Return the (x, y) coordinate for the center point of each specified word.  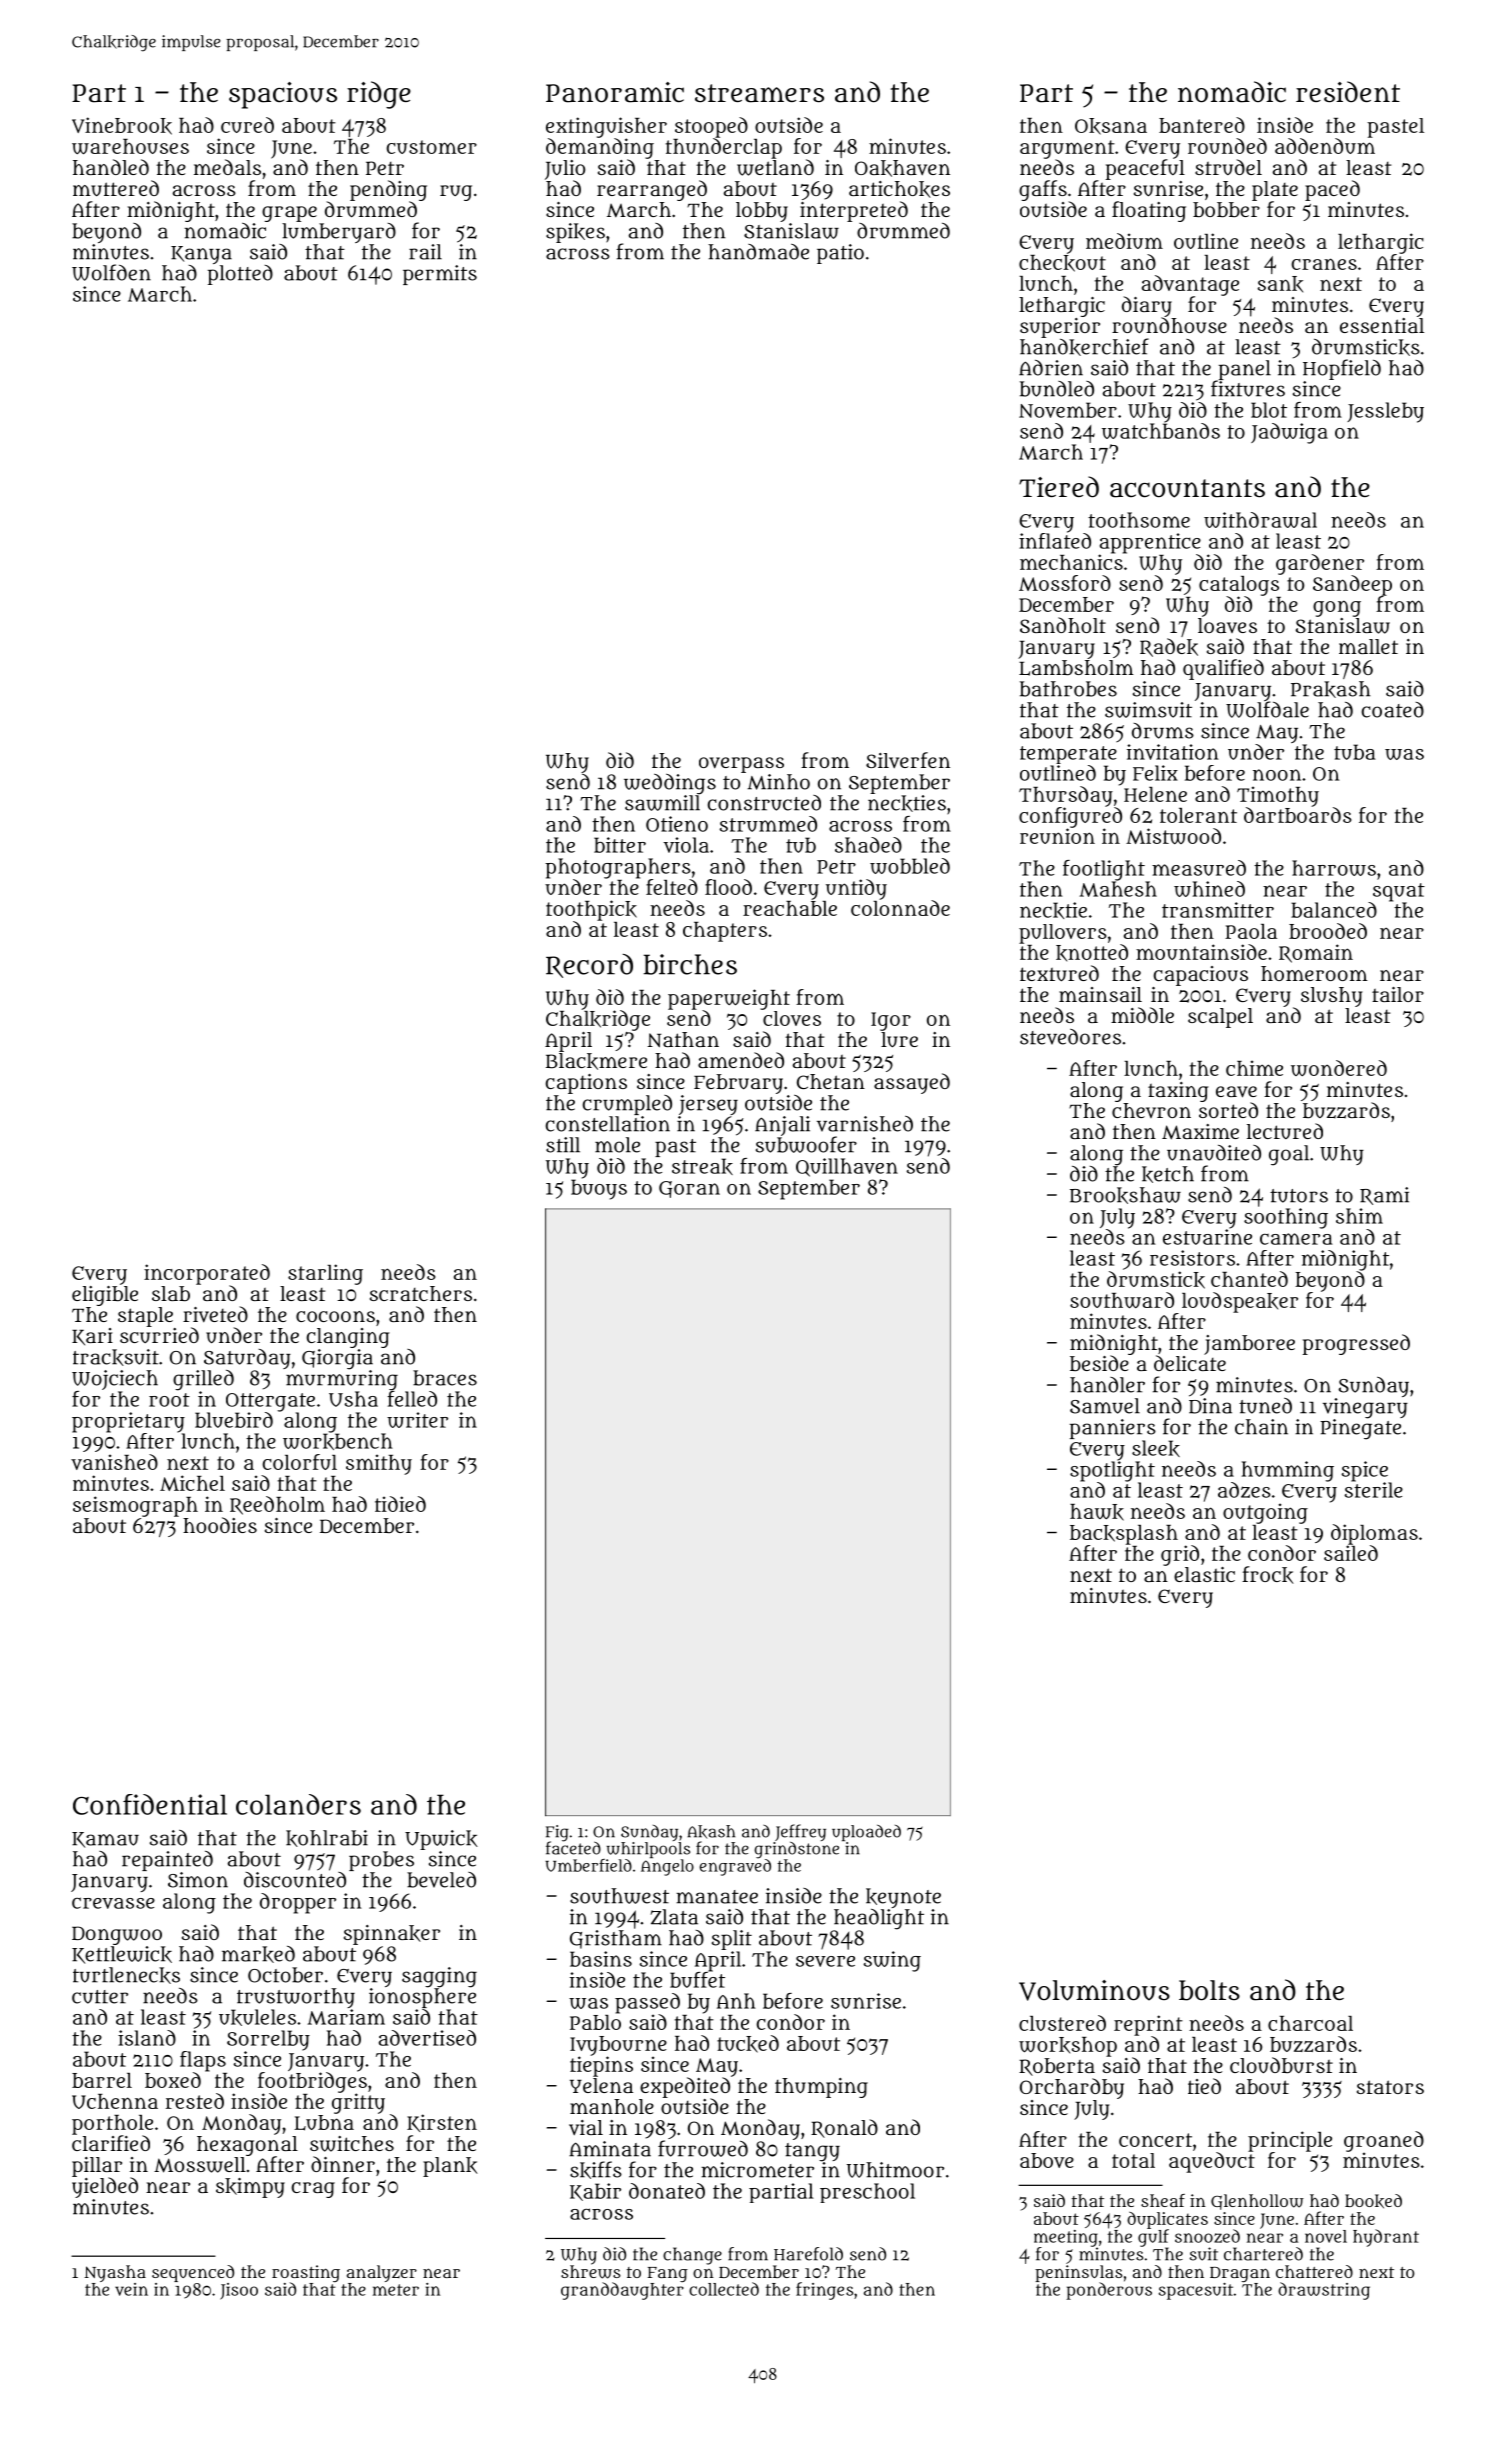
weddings (670, 784)
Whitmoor (895, 2170)
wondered (1339, 1068)
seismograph (135, 1506)
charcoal (1310, 2023)
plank (450, 2167)
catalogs (1239, 586)
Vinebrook (122, 126)
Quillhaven (847, 1167)
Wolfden (111, 272)
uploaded (866, 1832)
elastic (1204, 1574)
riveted (215, 1314)
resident (1348, 92)
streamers (759, 93)
